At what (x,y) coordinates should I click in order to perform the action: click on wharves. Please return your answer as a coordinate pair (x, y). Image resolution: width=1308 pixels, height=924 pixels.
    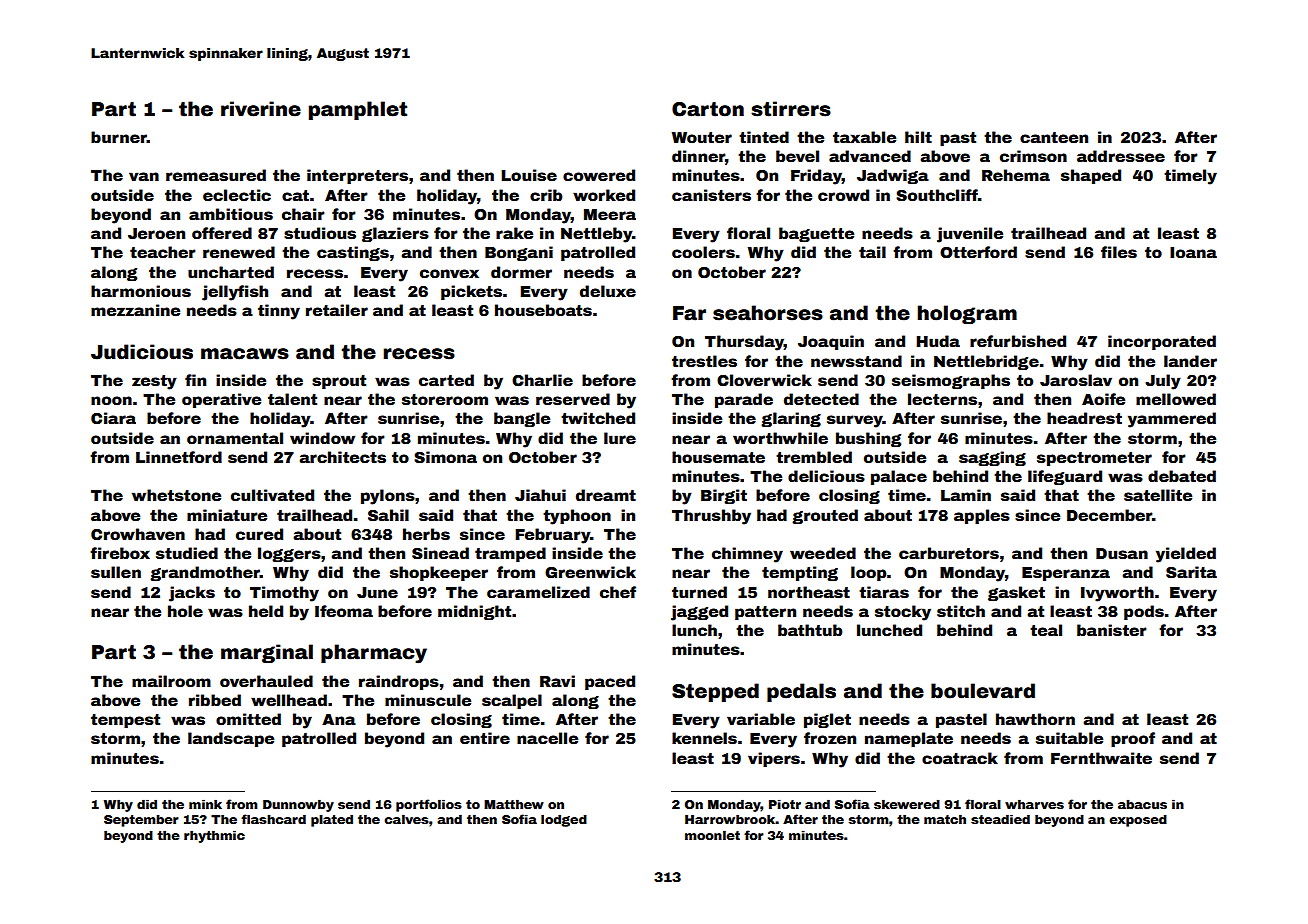
    Looking at the image, I should click on (1034, 804).
